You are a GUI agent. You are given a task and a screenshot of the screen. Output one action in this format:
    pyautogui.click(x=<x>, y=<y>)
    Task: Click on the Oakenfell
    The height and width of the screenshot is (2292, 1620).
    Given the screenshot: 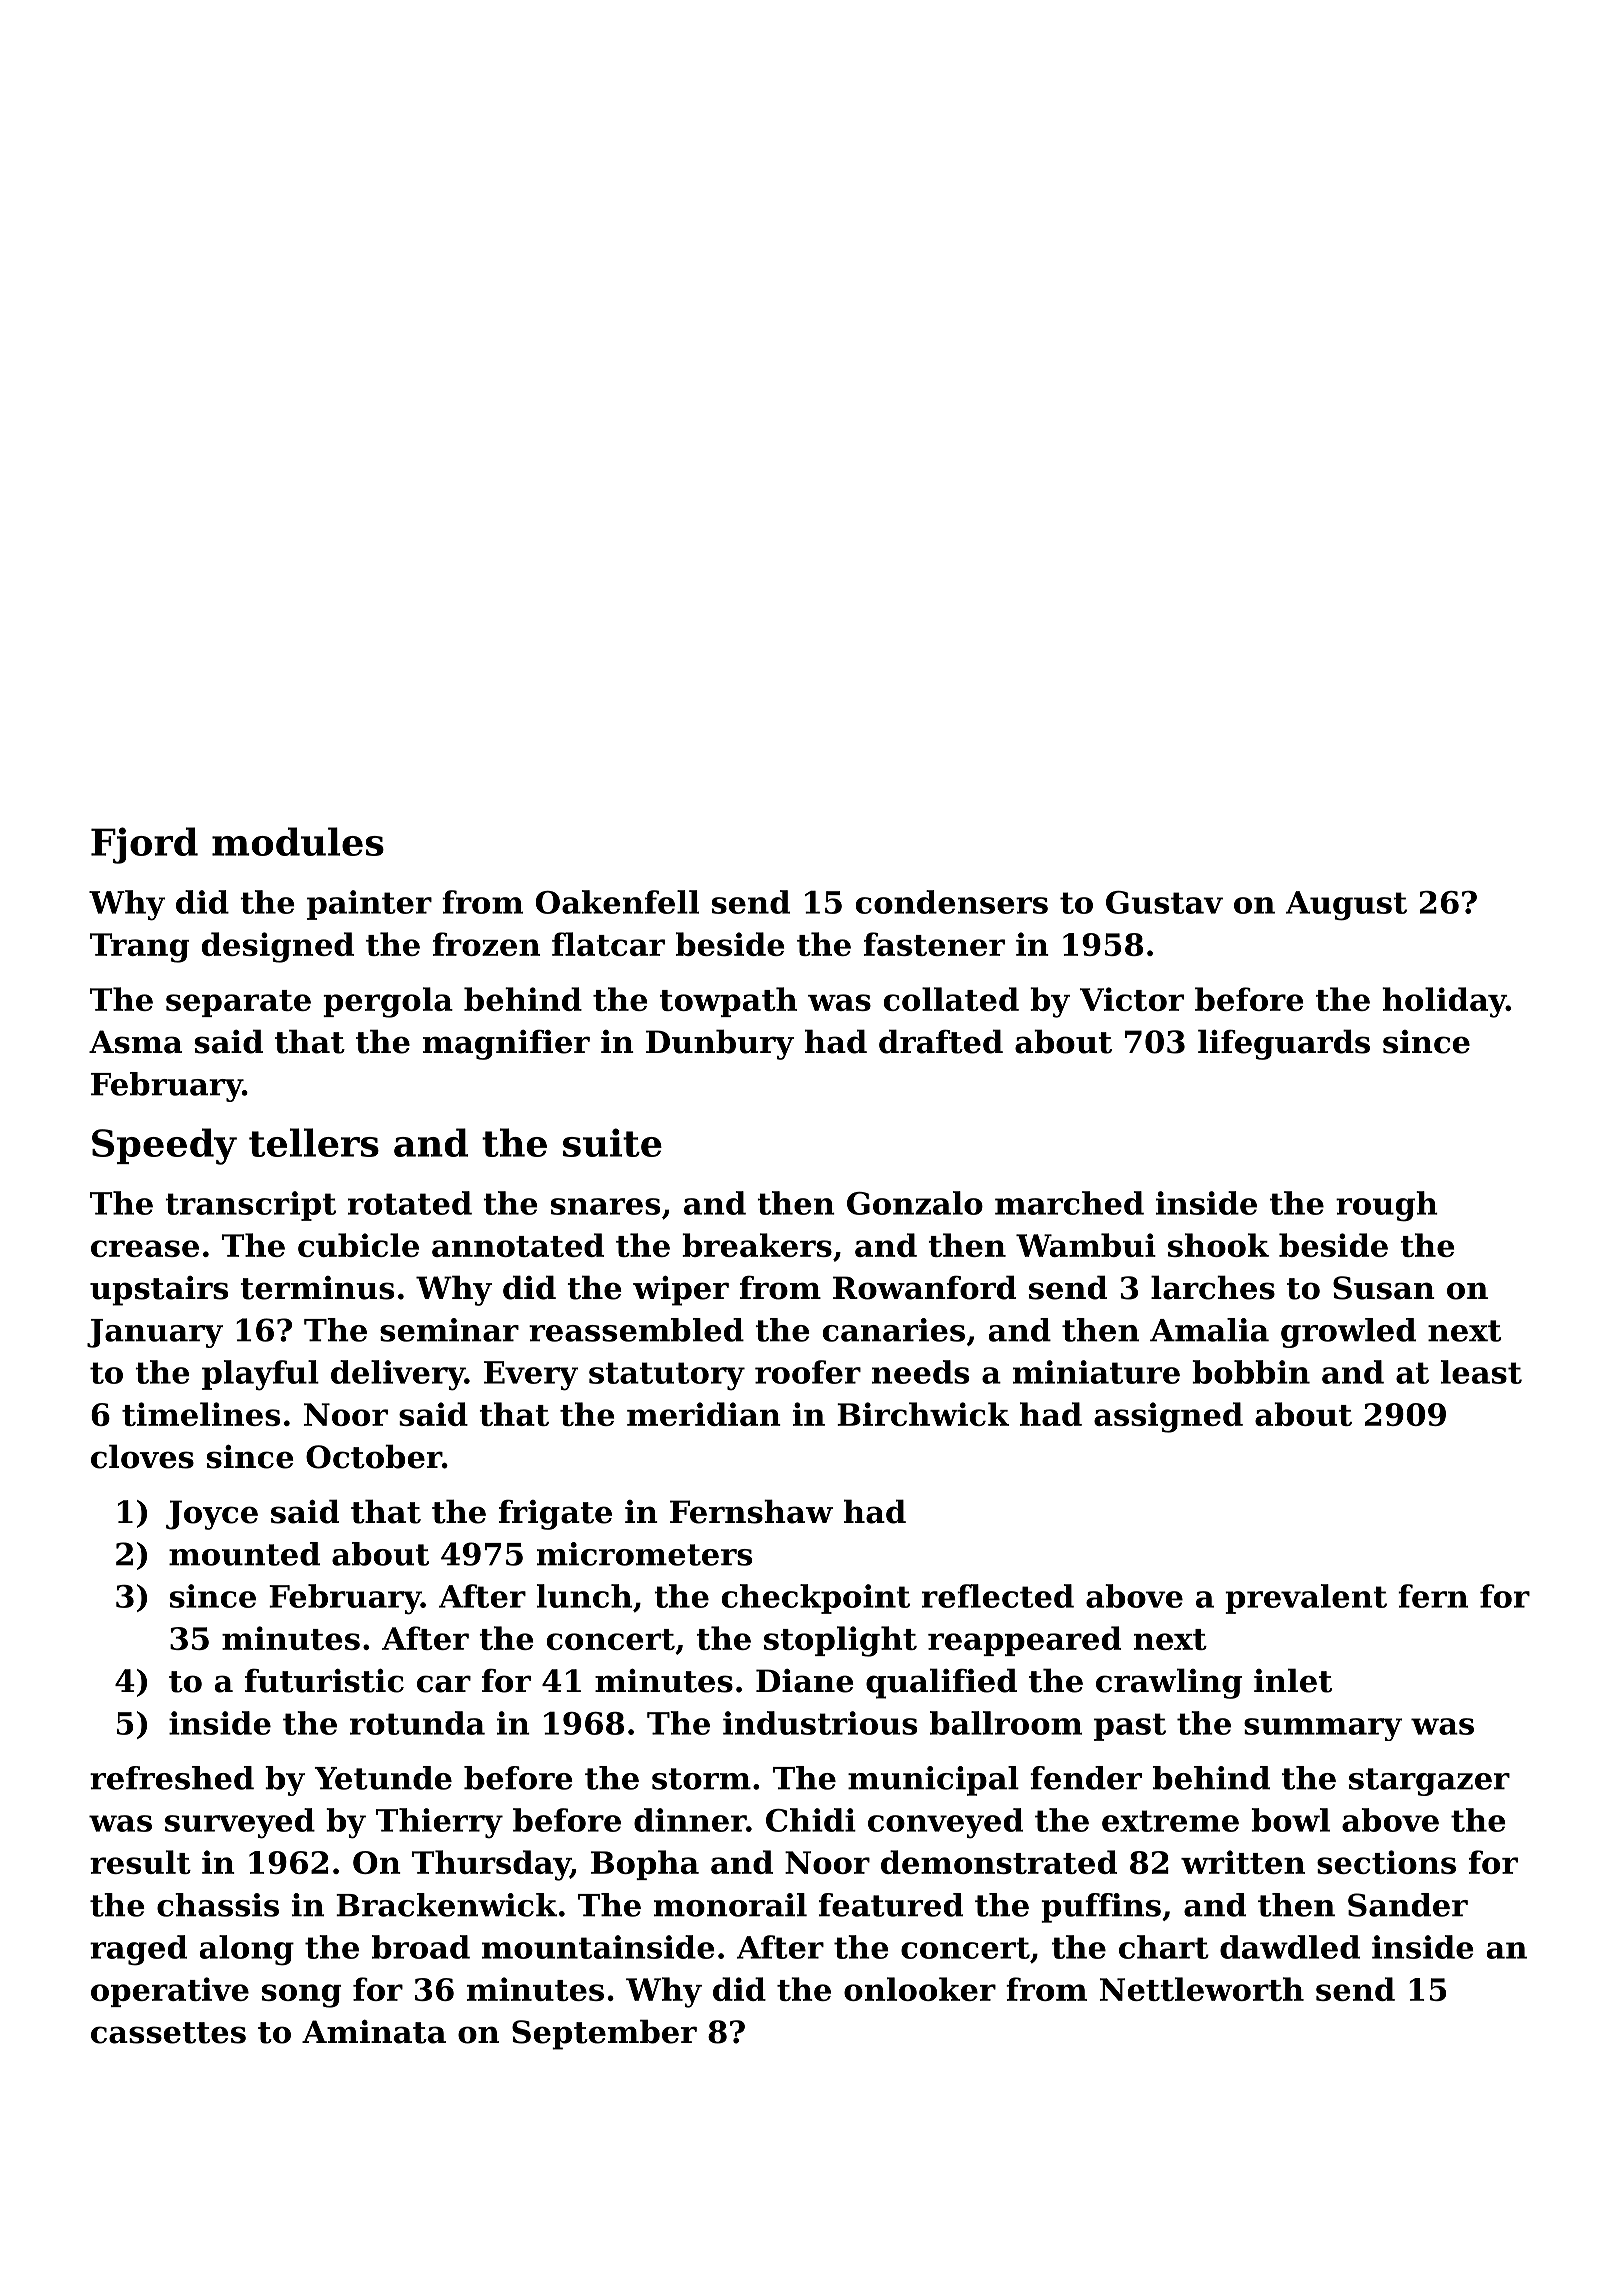 What is the action you would take?
    pyautogui.click(x=617, y=902)
